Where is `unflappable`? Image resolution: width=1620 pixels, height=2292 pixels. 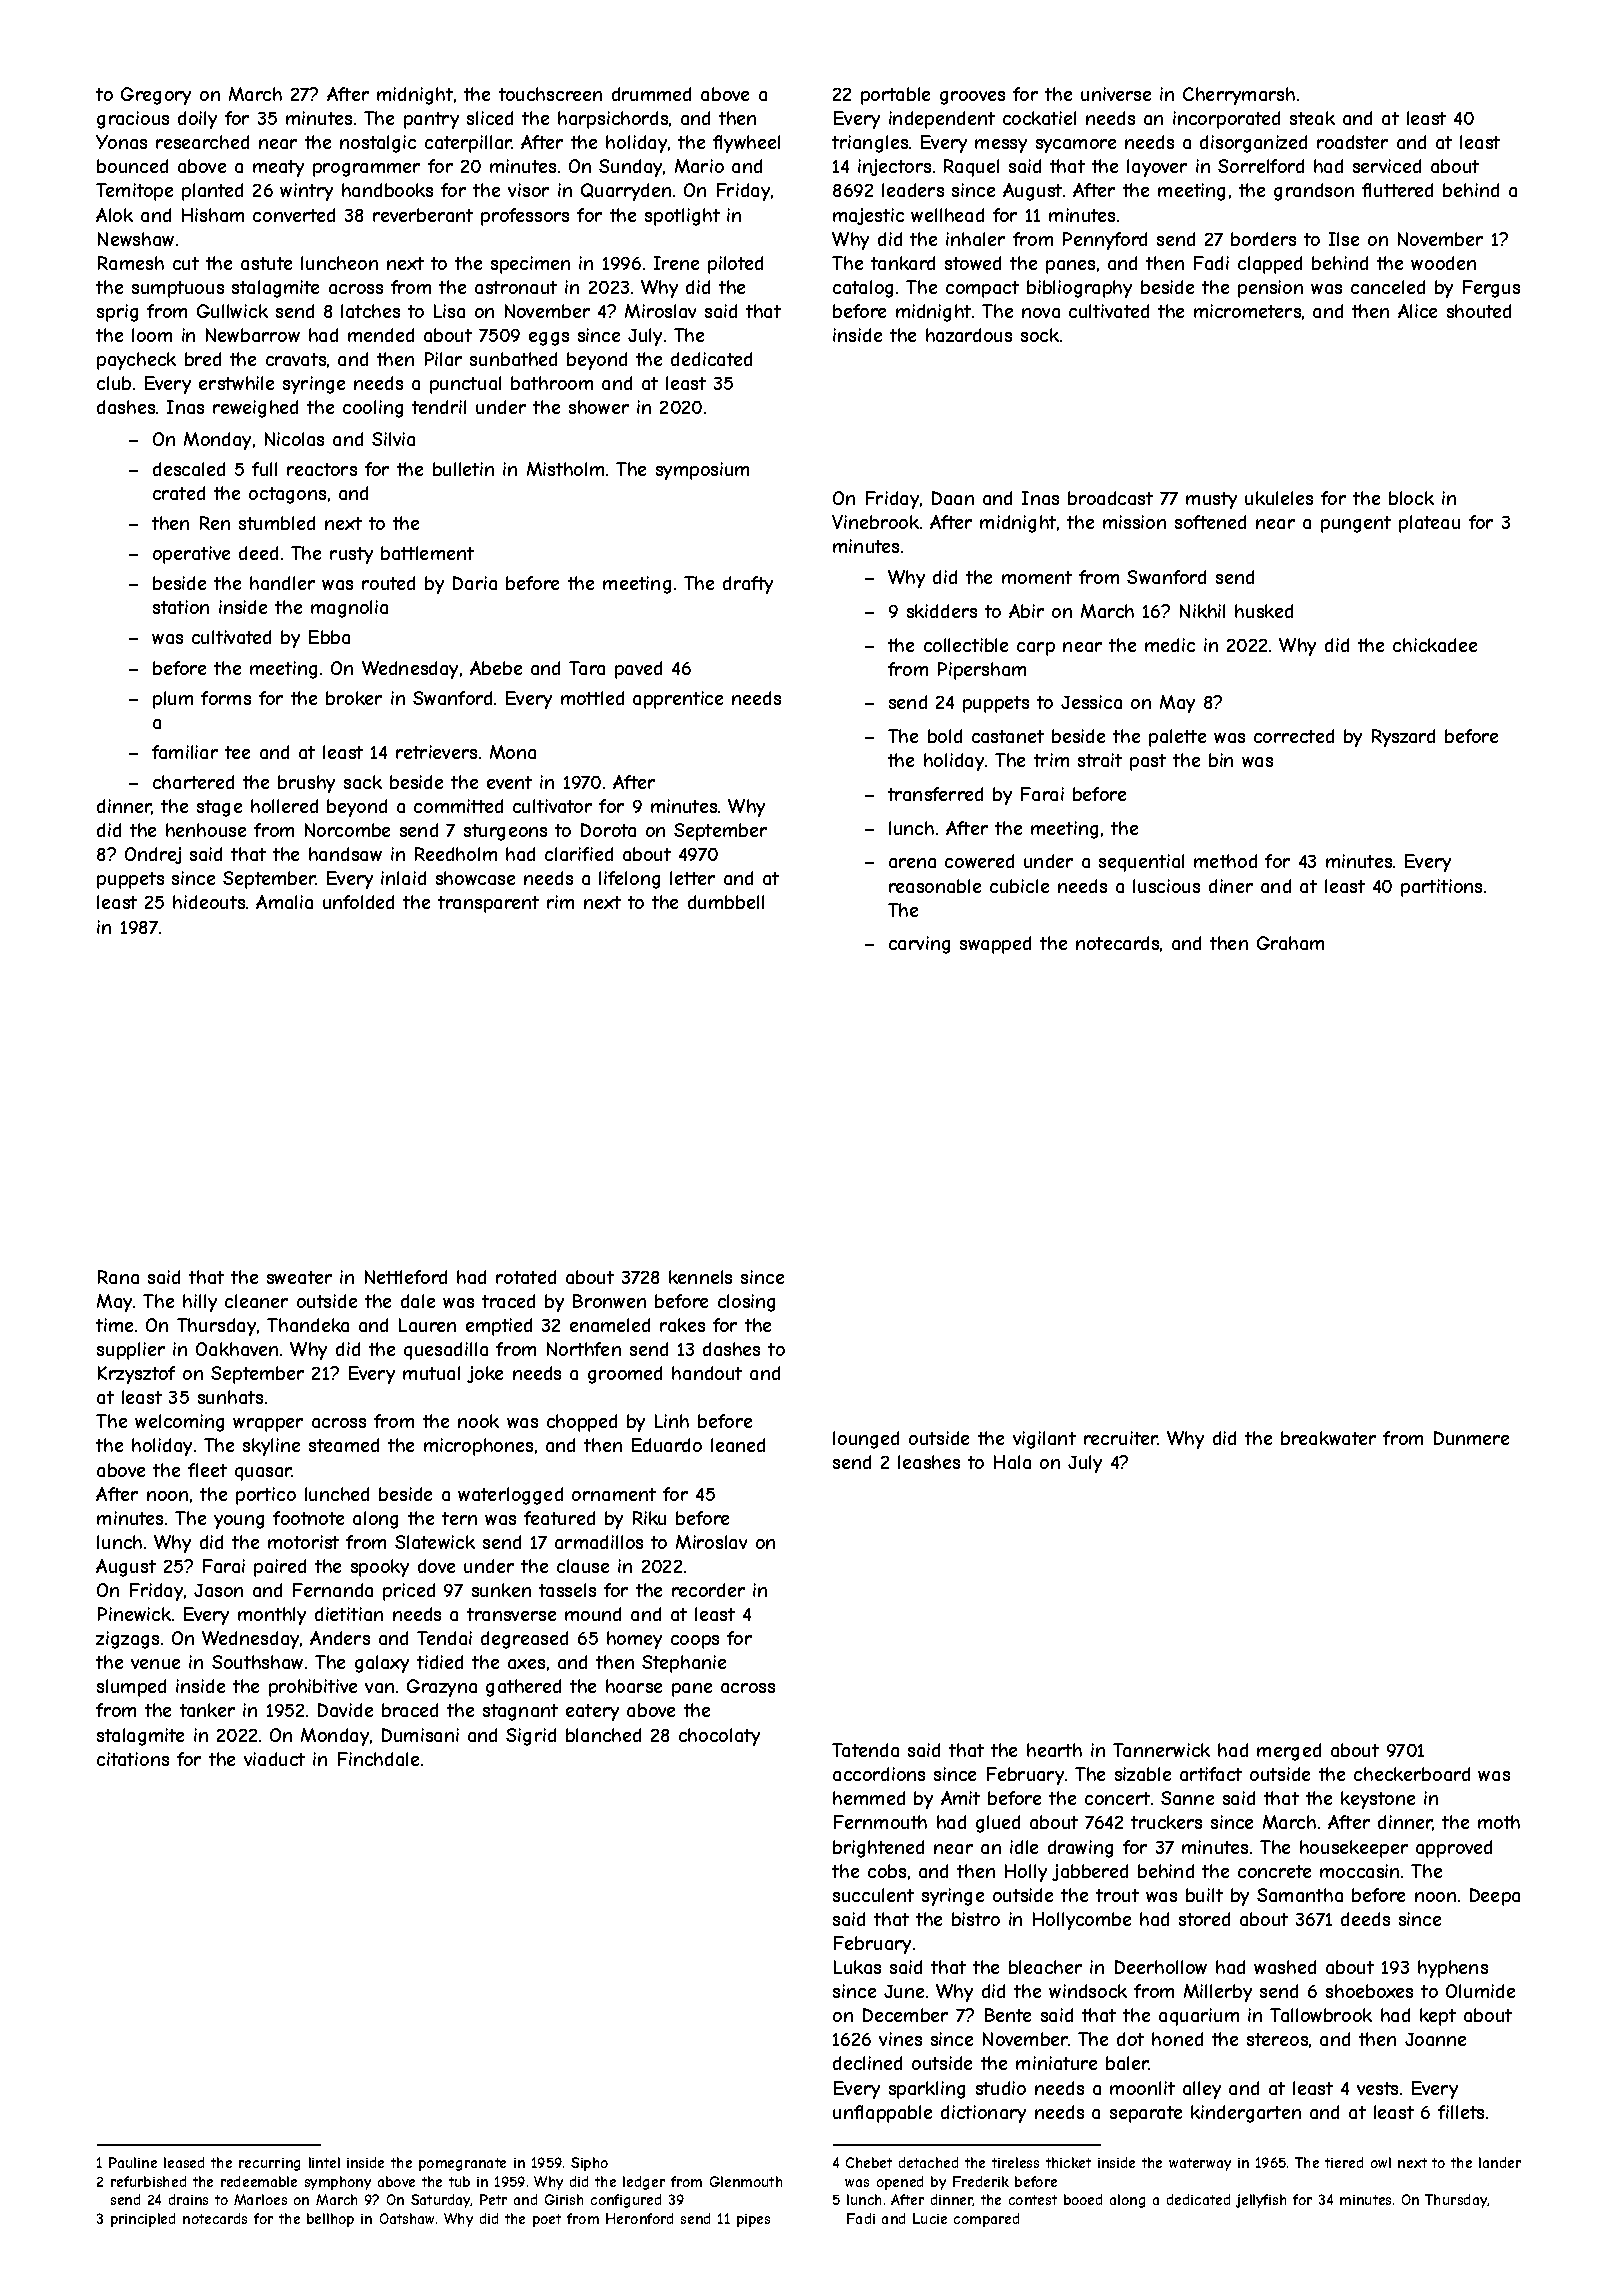
unflappable is located at coordinates (882, 2114).
